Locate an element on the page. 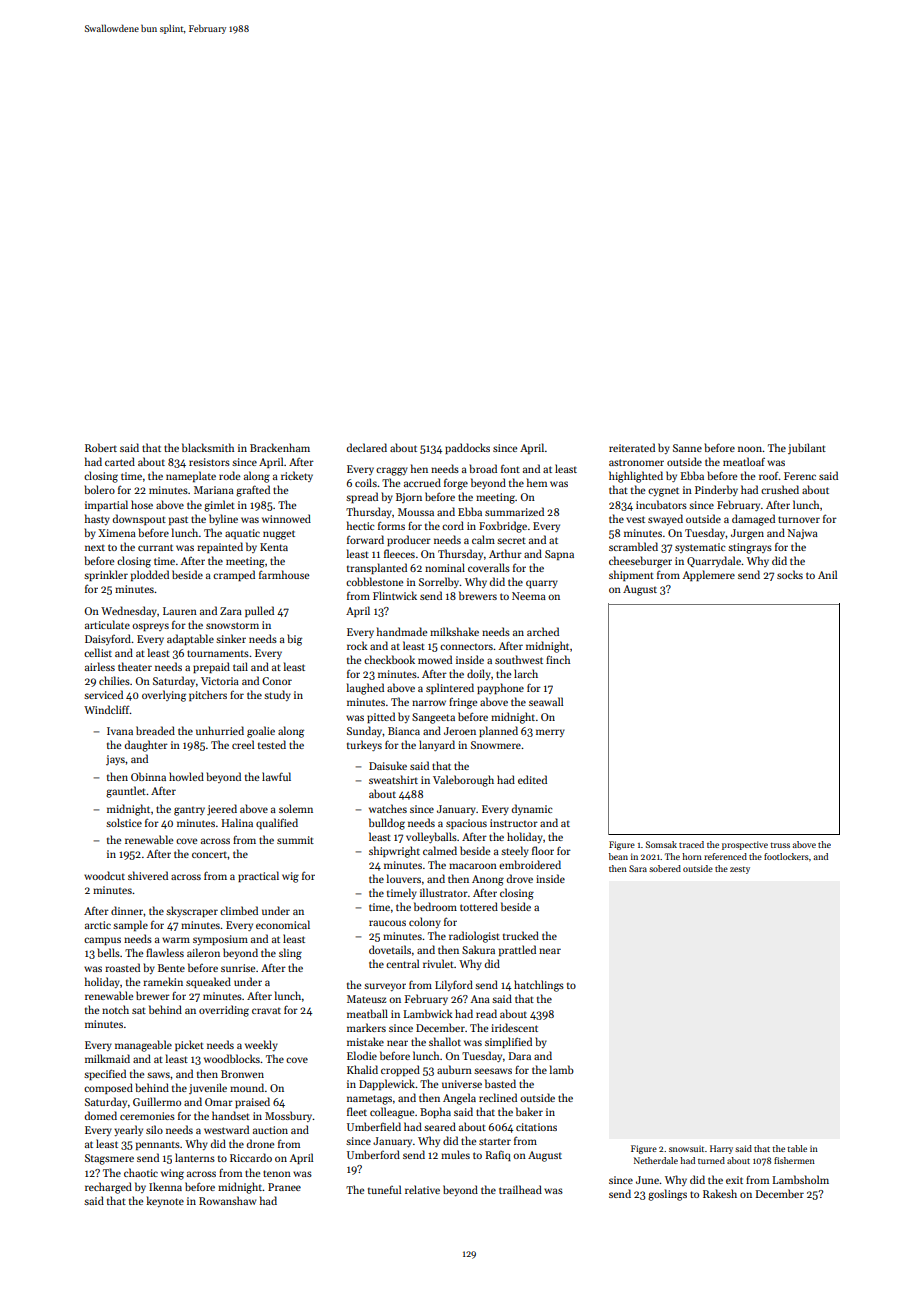  transplanted is located at coordinates (377, 568).
